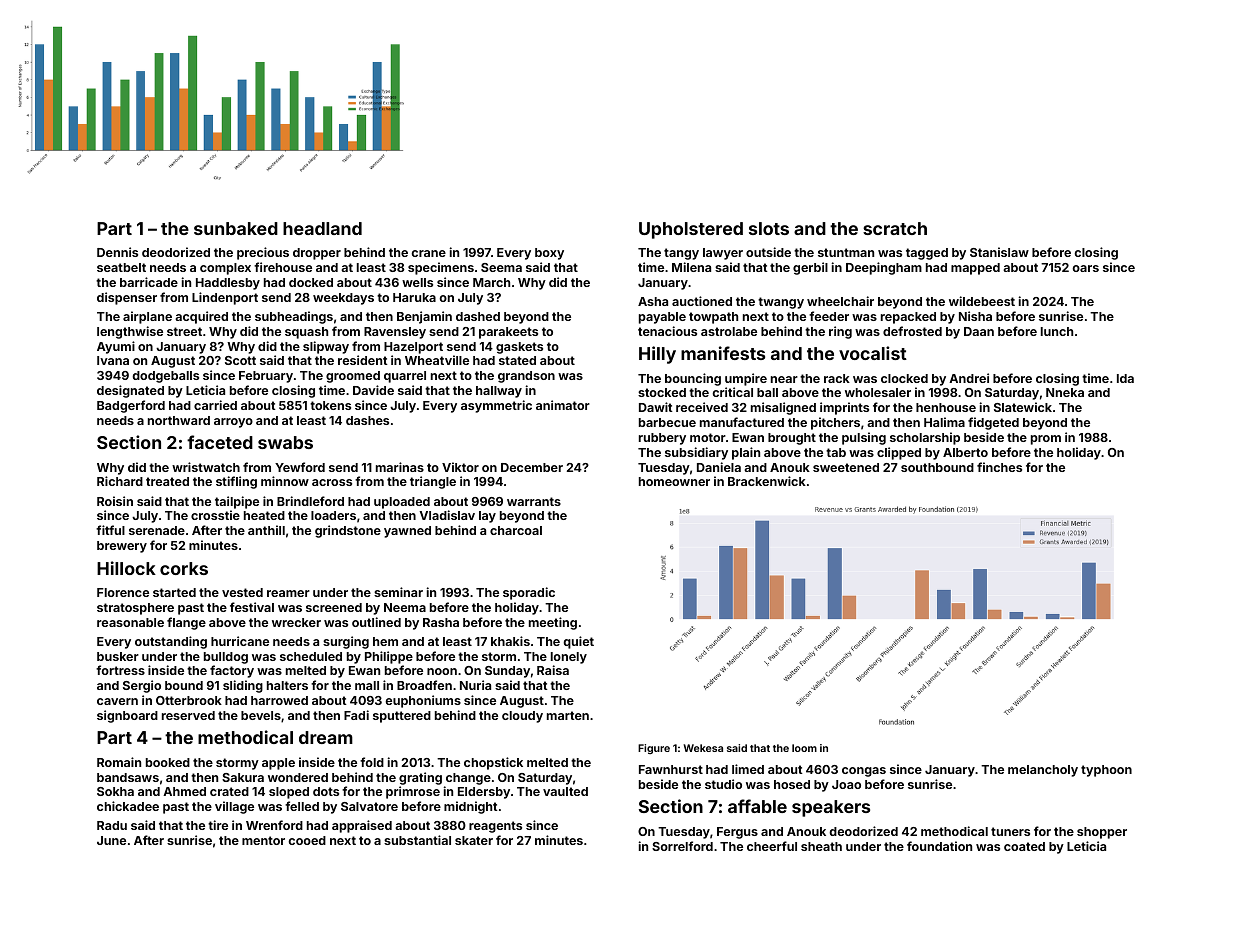 Image resolution: width=1233 pixels, height=952 pixels. Describe the element at coordinates (334, 607) in the screenshot. I see `screened` at that location.
